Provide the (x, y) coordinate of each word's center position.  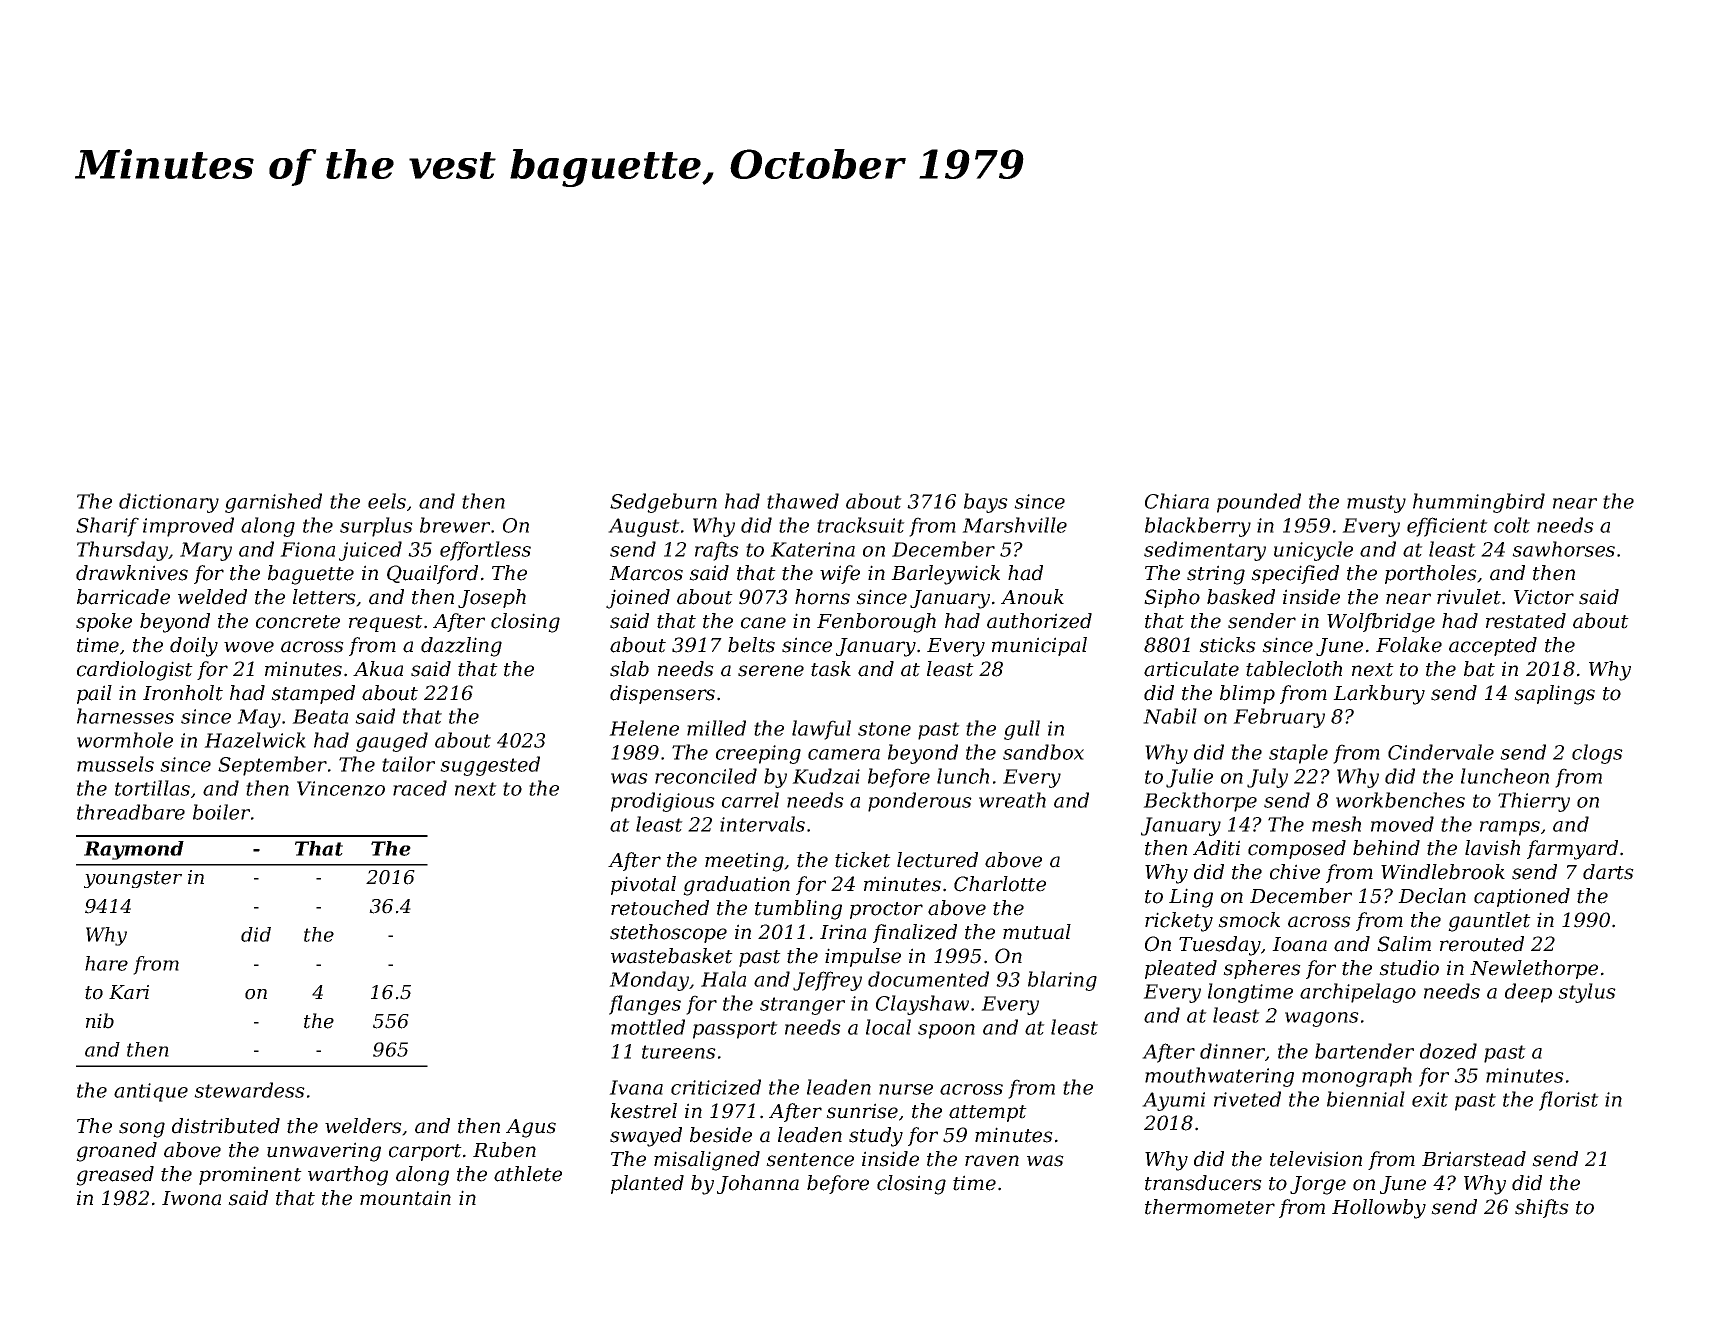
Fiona (307, 549)
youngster (133, 879)
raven (992, 1161)
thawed (803, 501)
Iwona (191, 1198)
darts (1608, 872)
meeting (744, 862)
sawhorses (1563, 549)
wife (840, 574)
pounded (1259, 503)
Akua (378, 669)
